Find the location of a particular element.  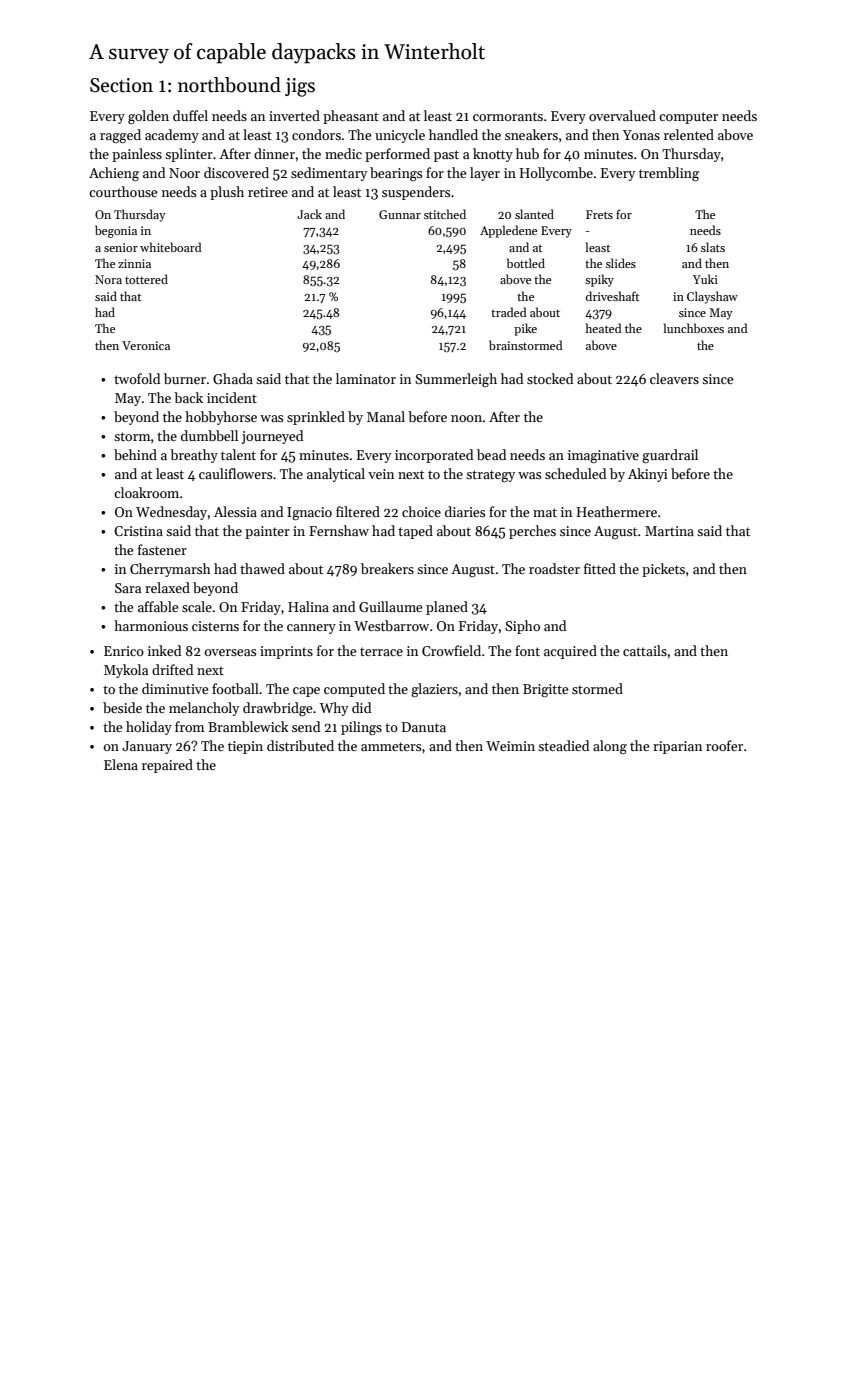

slides is located at coordinates (621, 263).
